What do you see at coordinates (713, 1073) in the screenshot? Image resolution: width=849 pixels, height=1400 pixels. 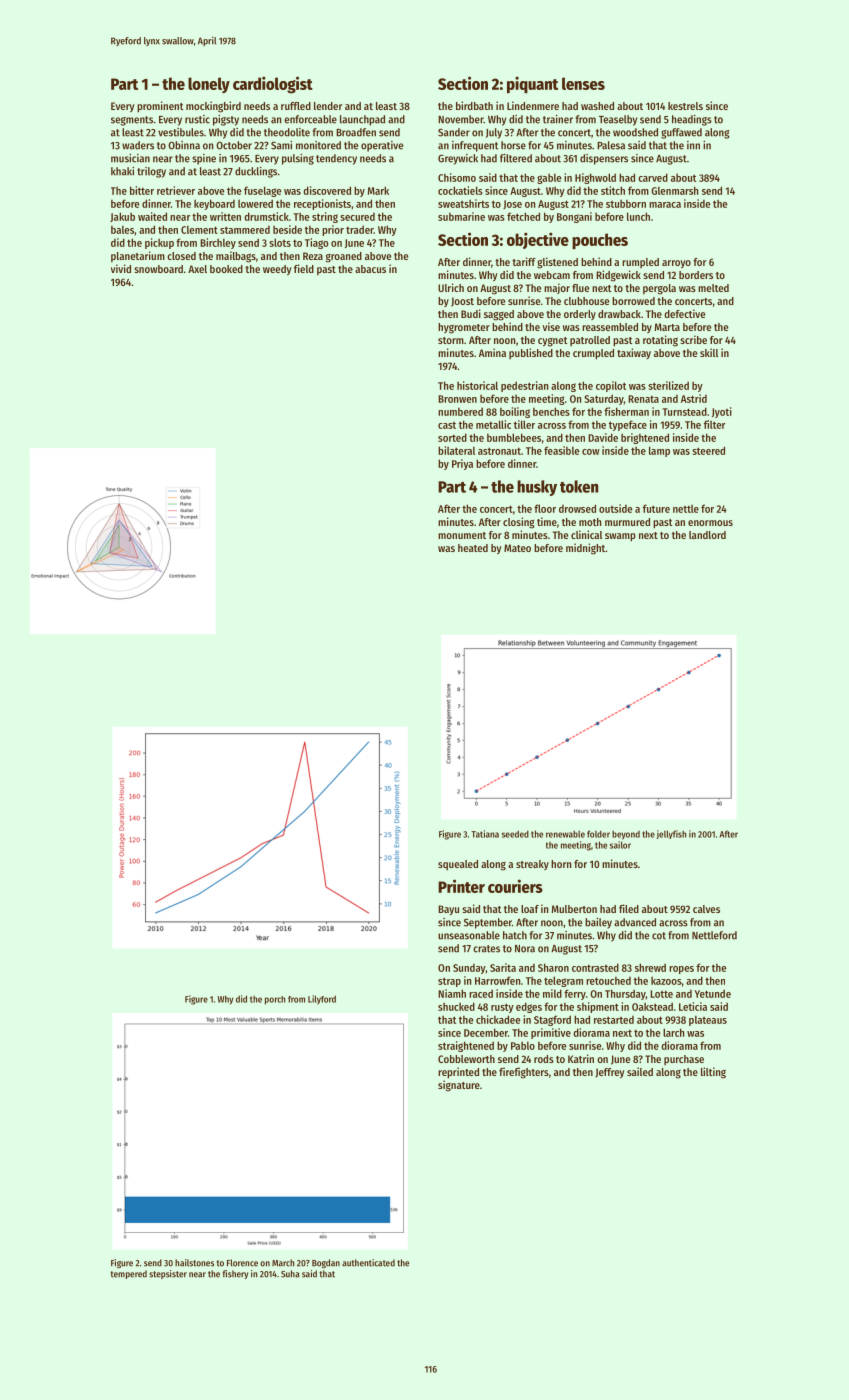 I see `lilting` at bounding box center [713, 1073].
